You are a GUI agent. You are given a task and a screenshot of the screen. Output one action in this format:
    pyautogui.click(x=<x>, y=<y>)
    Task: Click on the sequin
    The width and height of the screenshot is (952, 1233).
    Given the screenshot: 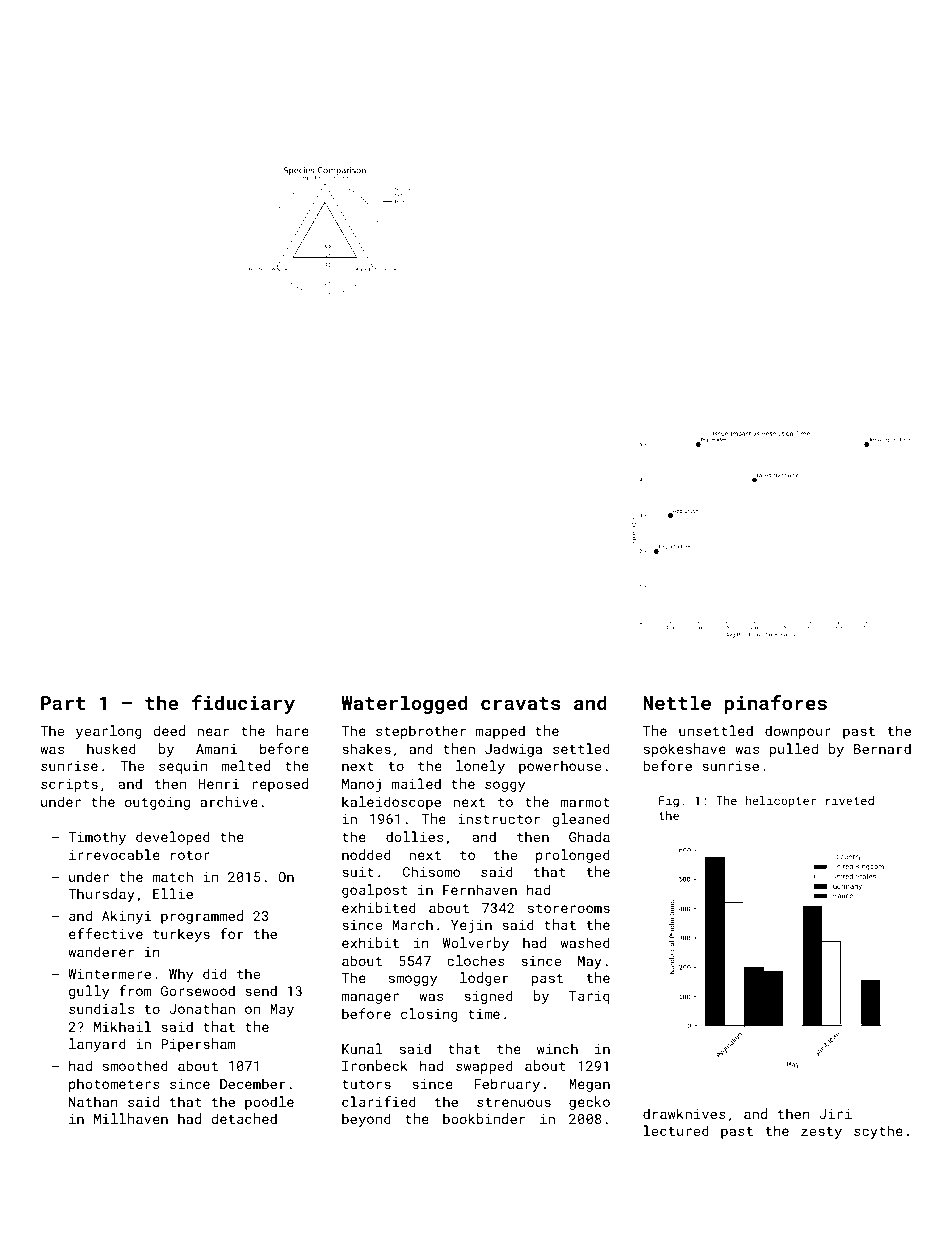 What is the action you would take?
    pyautogui.click(x=183, y=767)
